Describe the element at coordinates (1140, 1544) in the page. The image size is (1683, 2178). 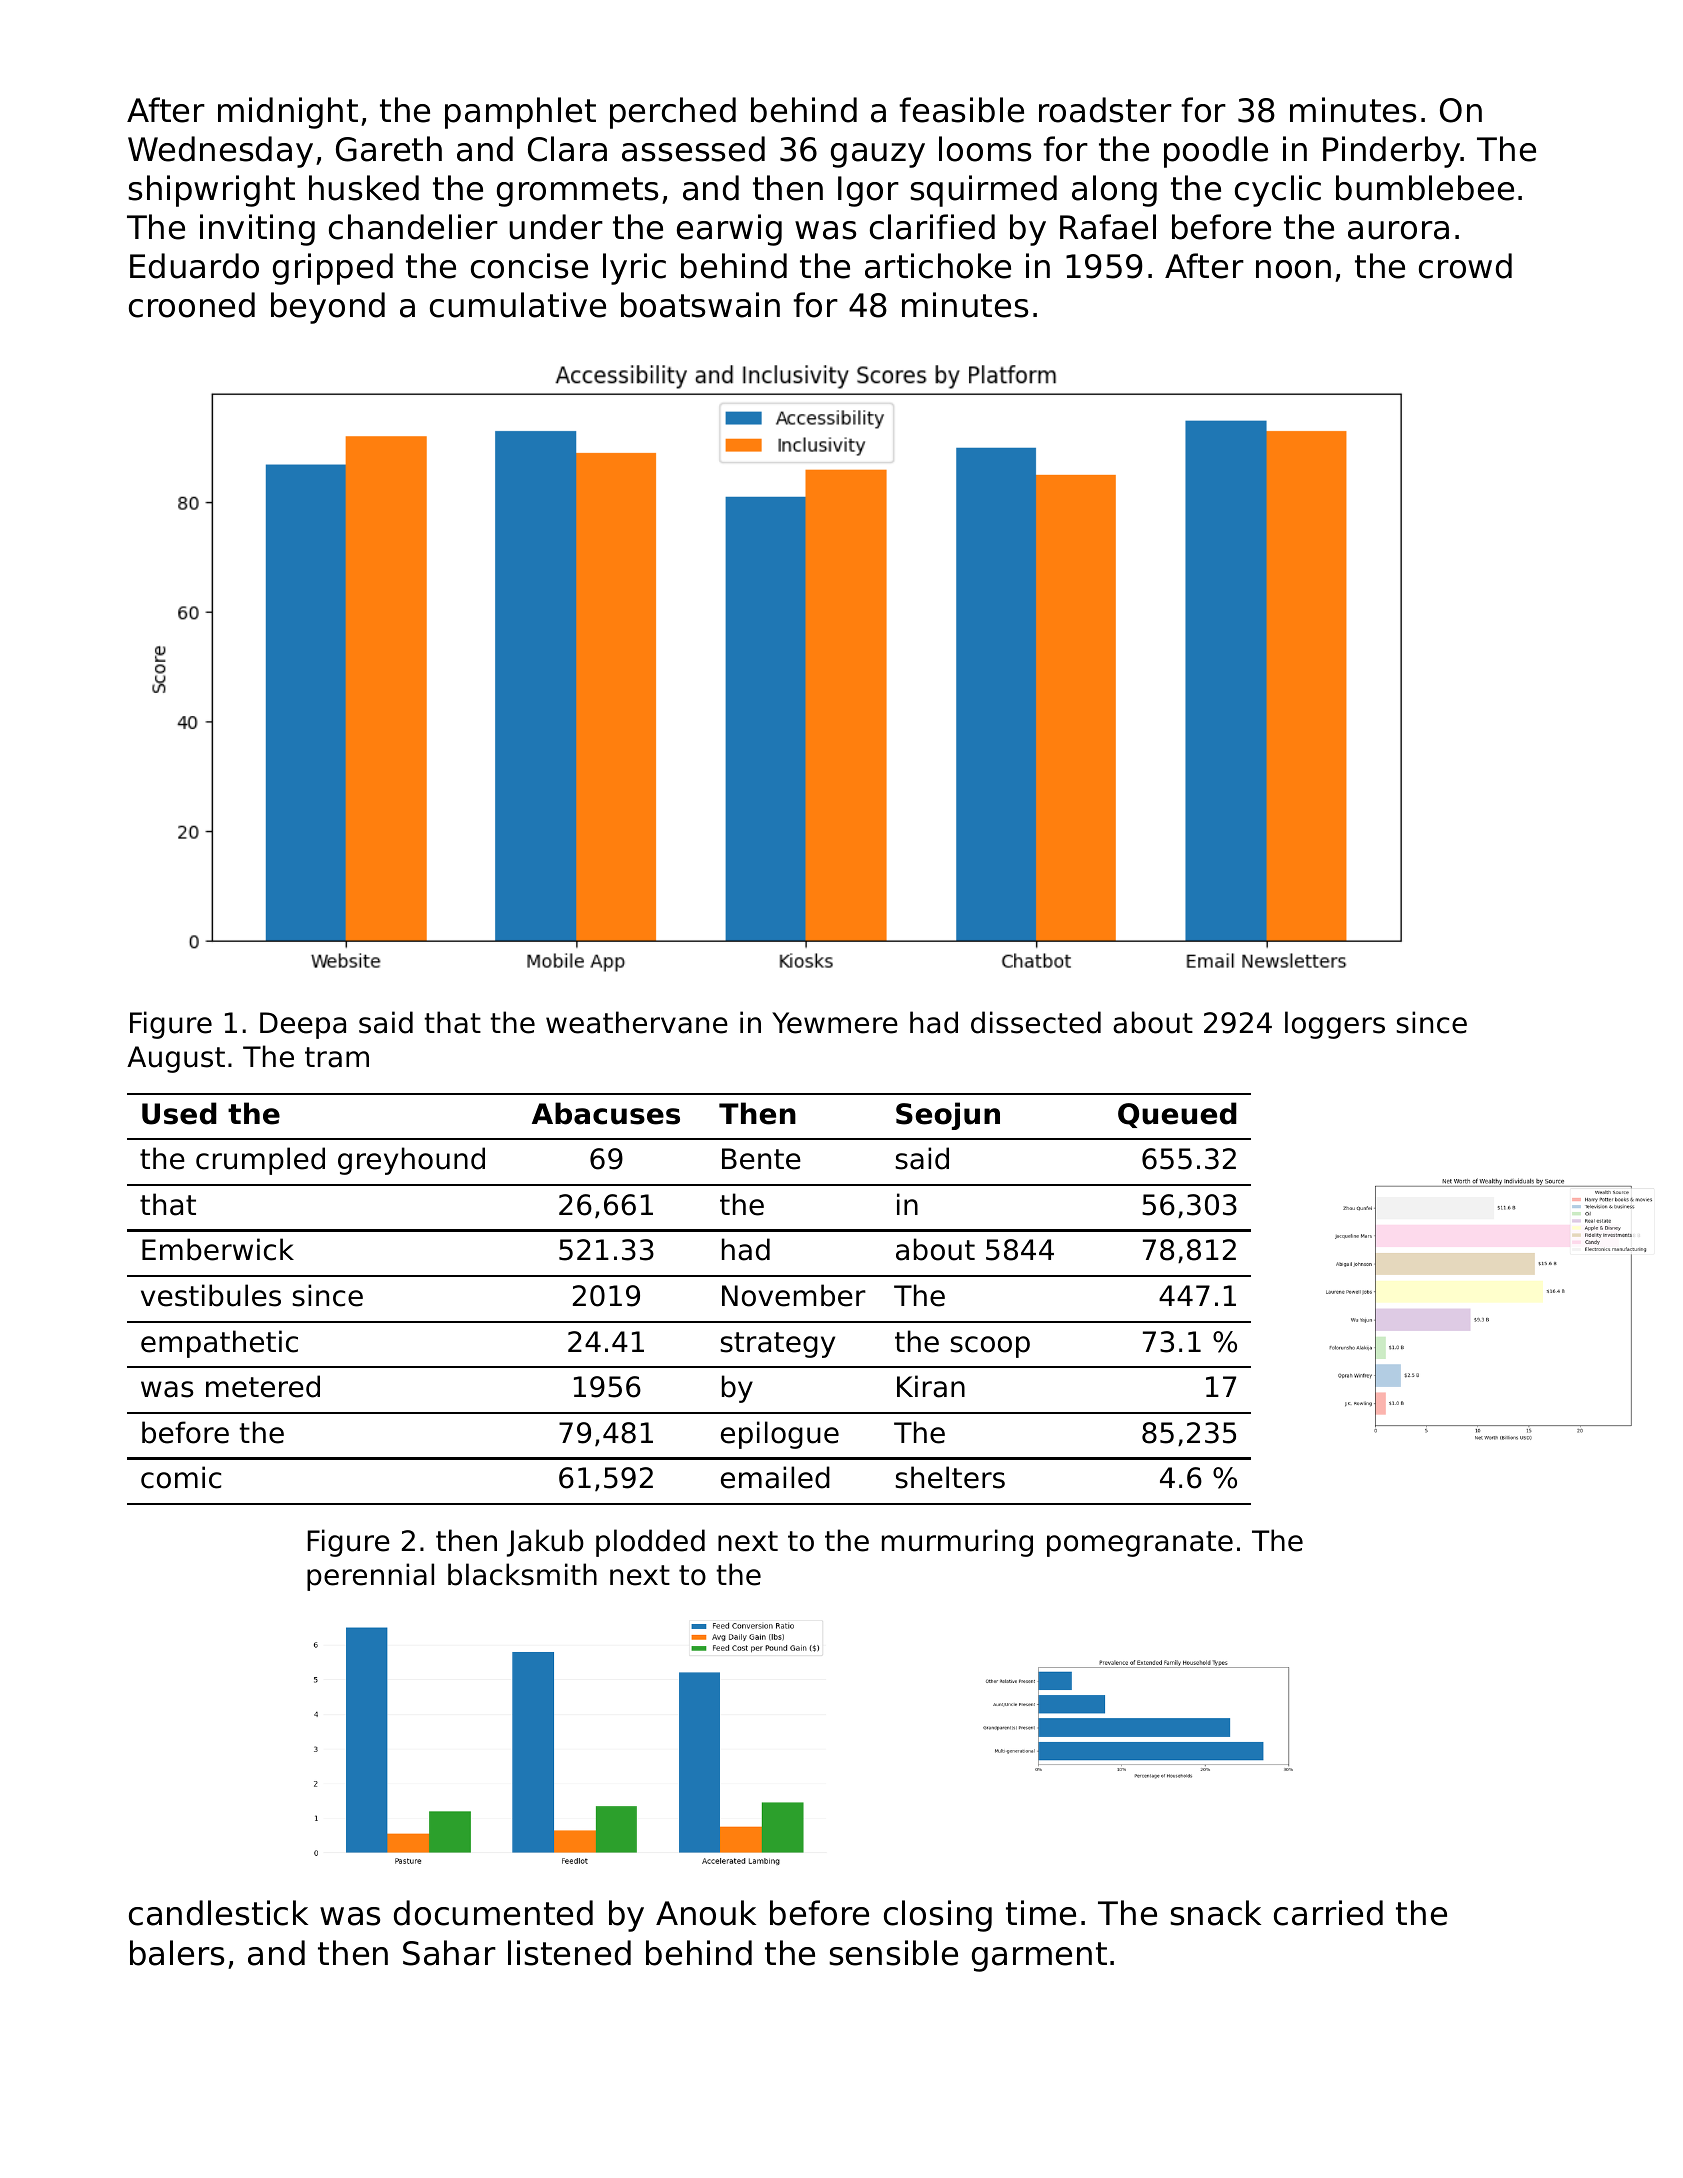
I see `pomegranate` at that location.
